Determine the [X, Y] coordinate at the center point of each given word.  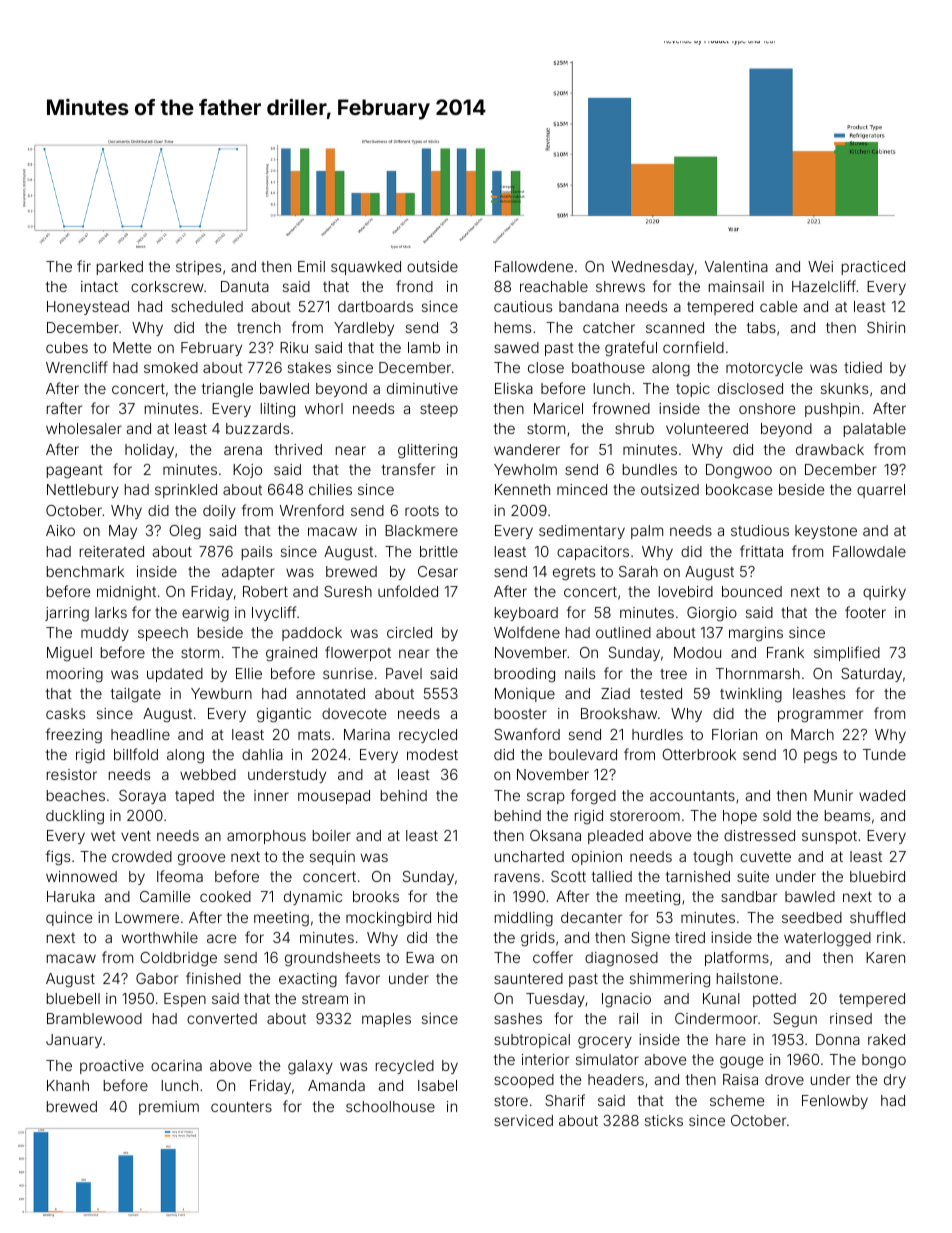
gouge [741, 1062]
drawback [830, 449]
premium [169, 1108]
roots [422, 511]
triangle [227, 390]
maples [386, 1020]
